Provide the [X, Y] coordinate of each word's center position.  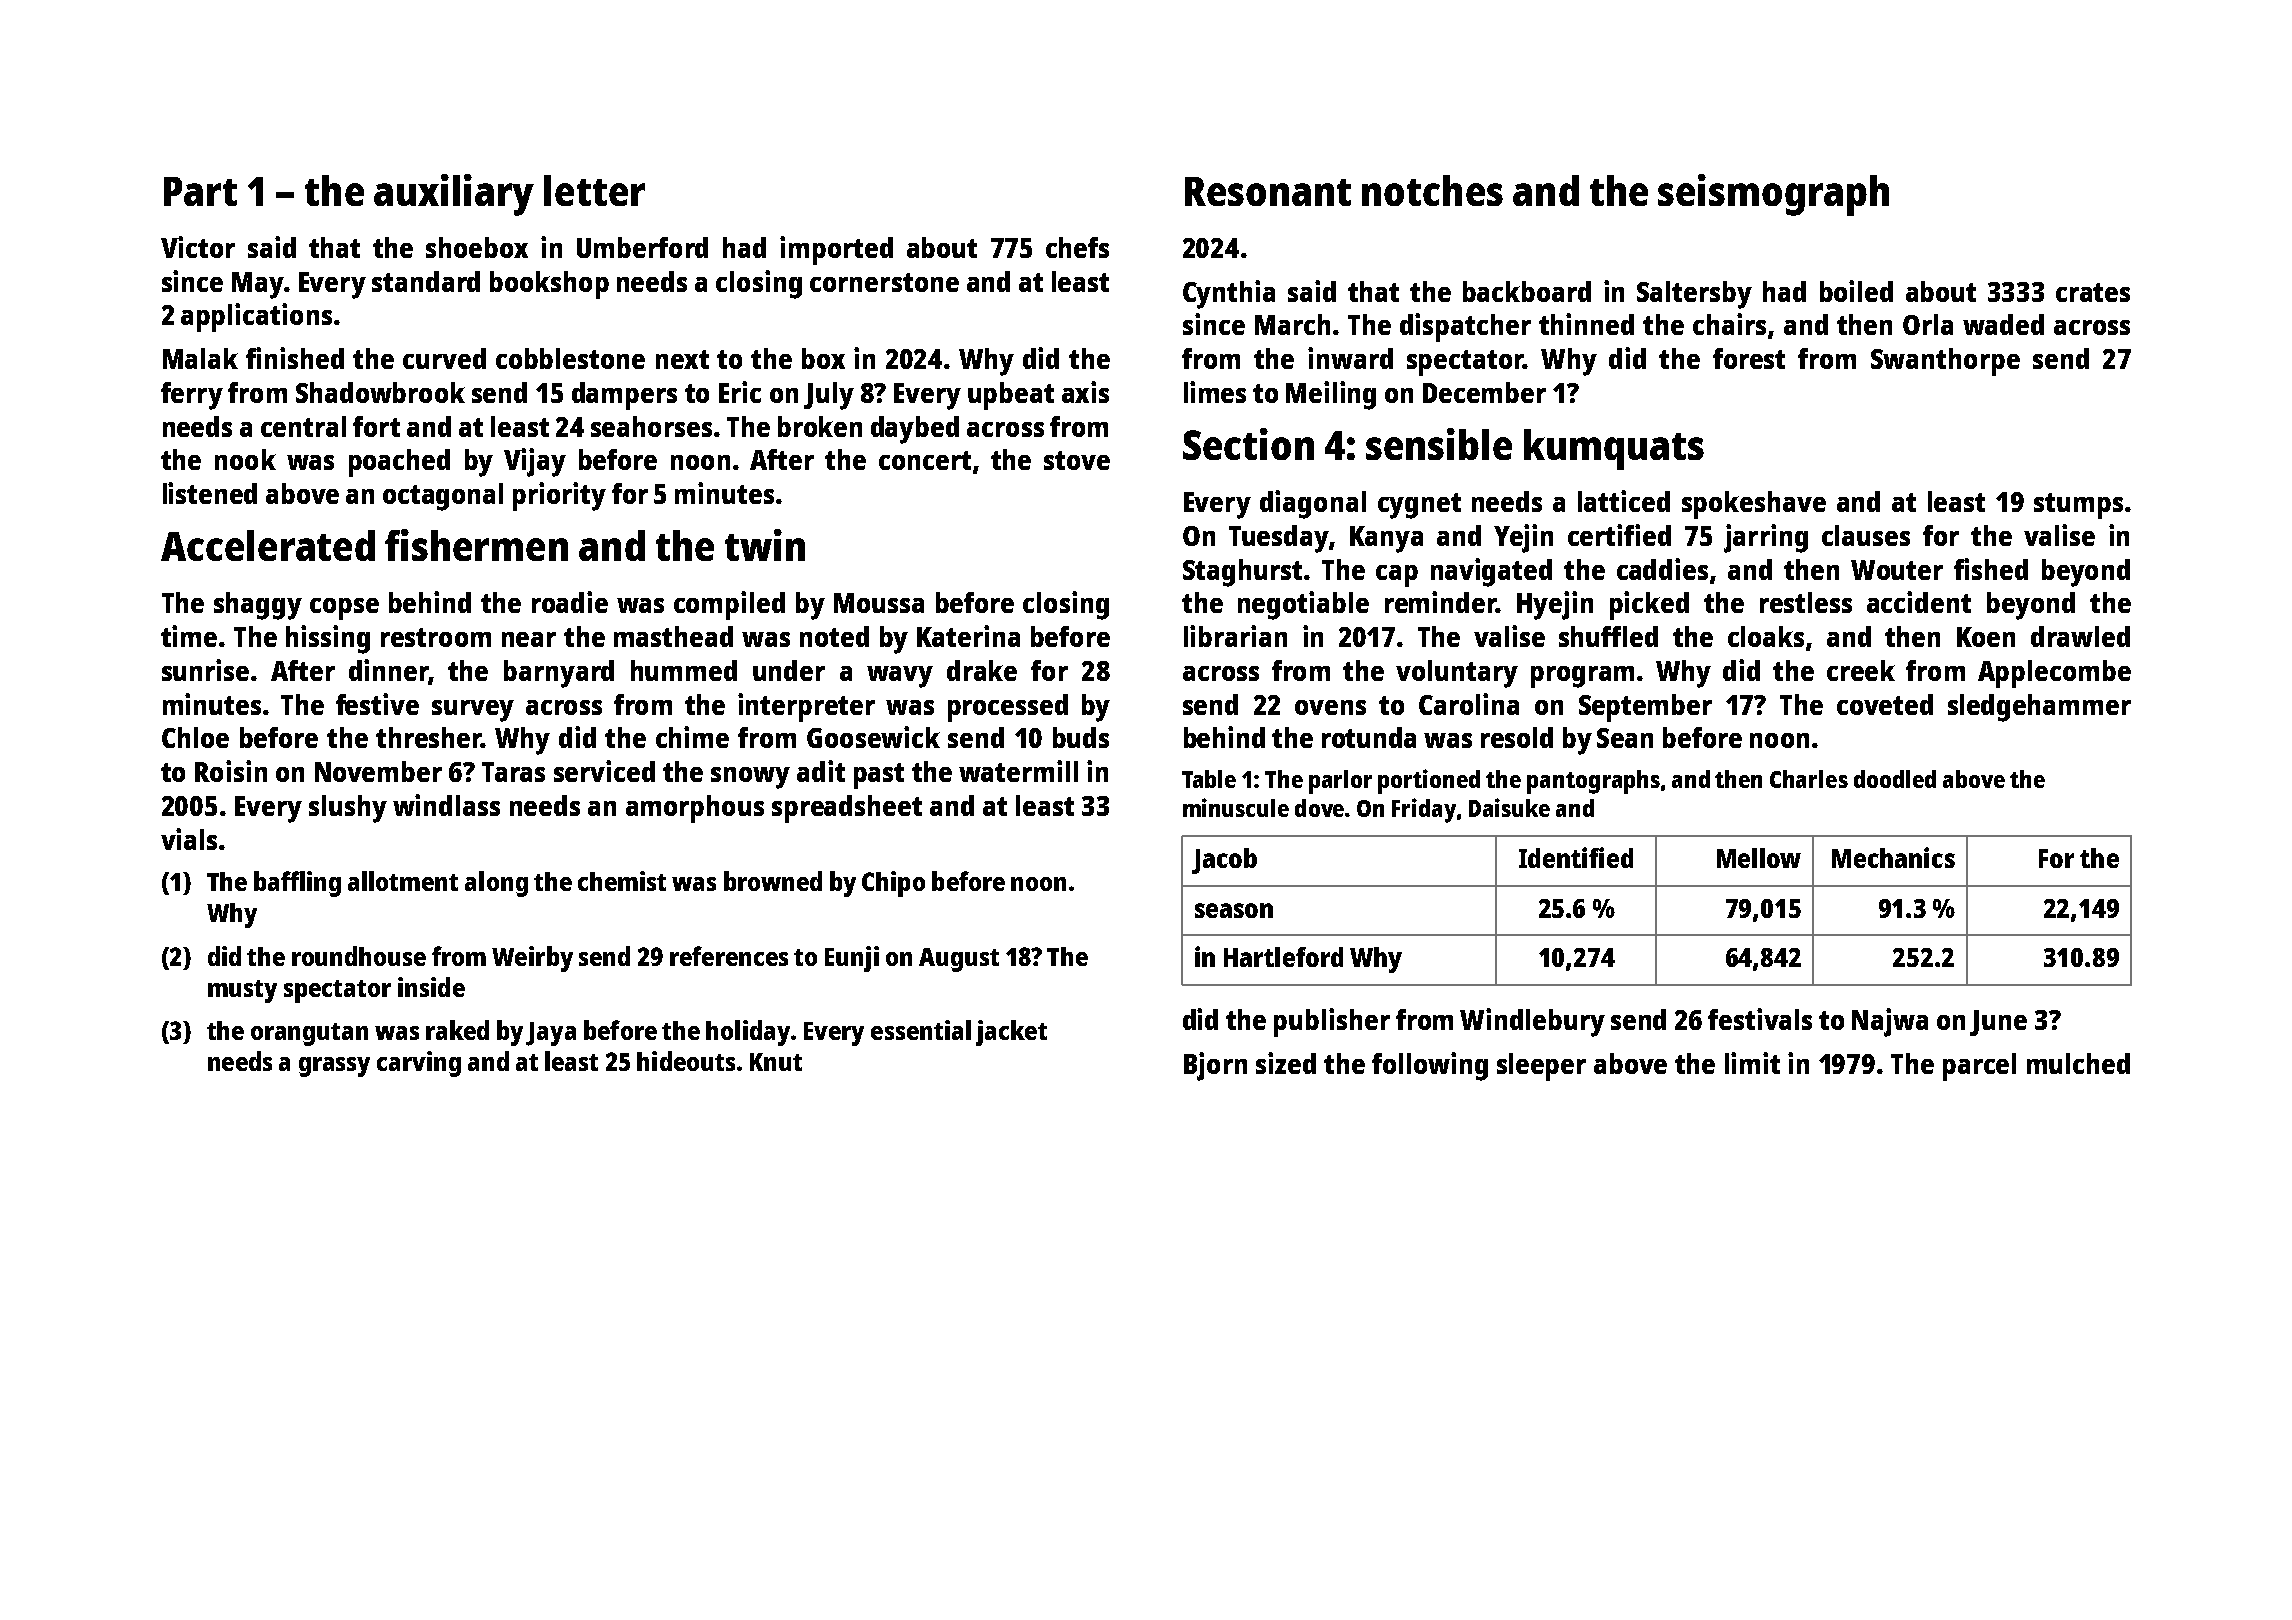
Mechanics [1893, 857]
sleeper [1541, 1067]
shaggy [258, 606]
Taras [513, 772]
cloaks [1766, 636]
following [1430, 1066]
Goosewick [873, 737]
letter [594, 190]
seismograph [1773, 195]
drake [982, 670]
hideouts [686, 1061]
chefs [1077, 247]
